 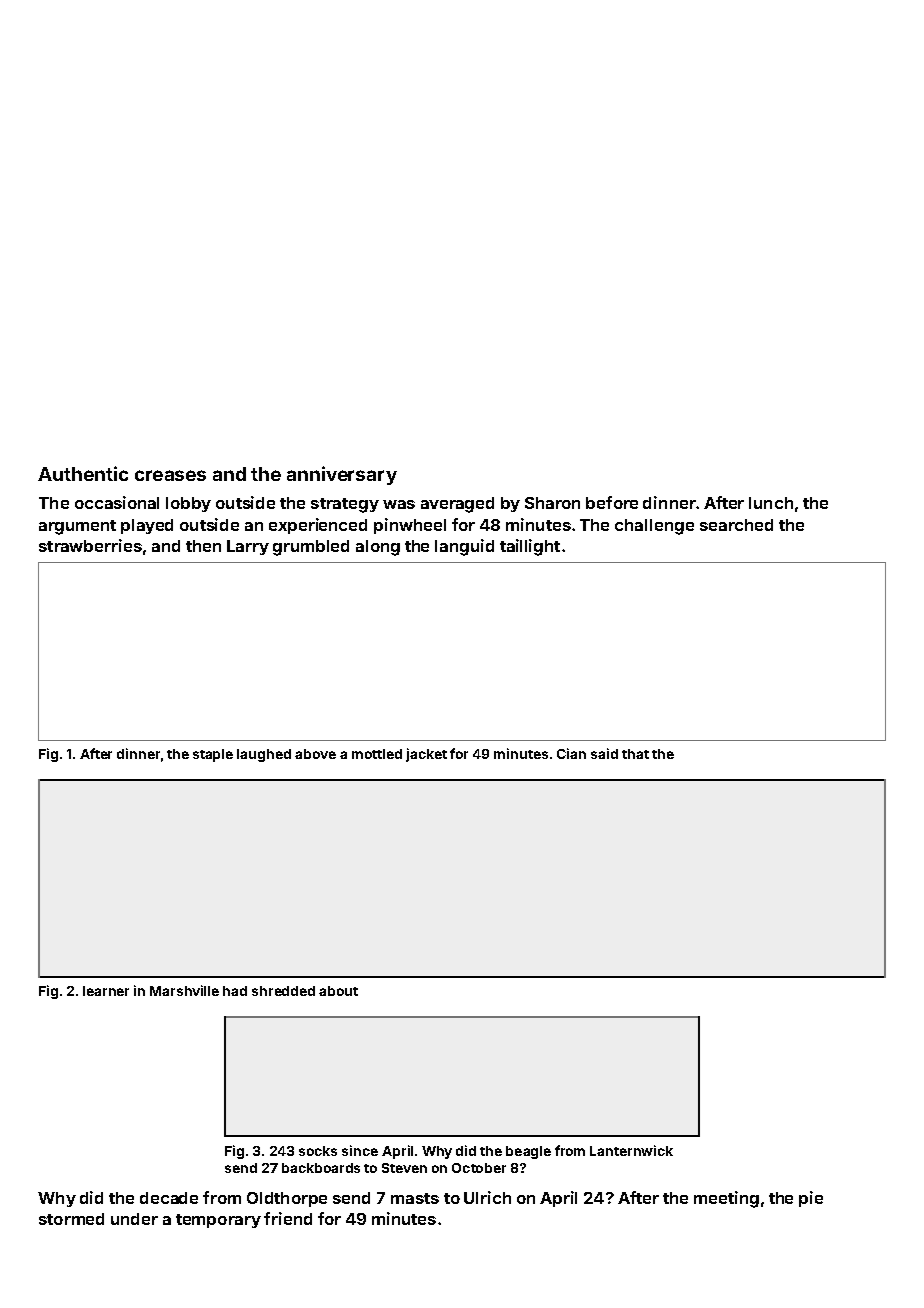 What do you see at coordinates (318, 1151) in the screenshot?
I see `socks` at bounding box center [318, 1151].
